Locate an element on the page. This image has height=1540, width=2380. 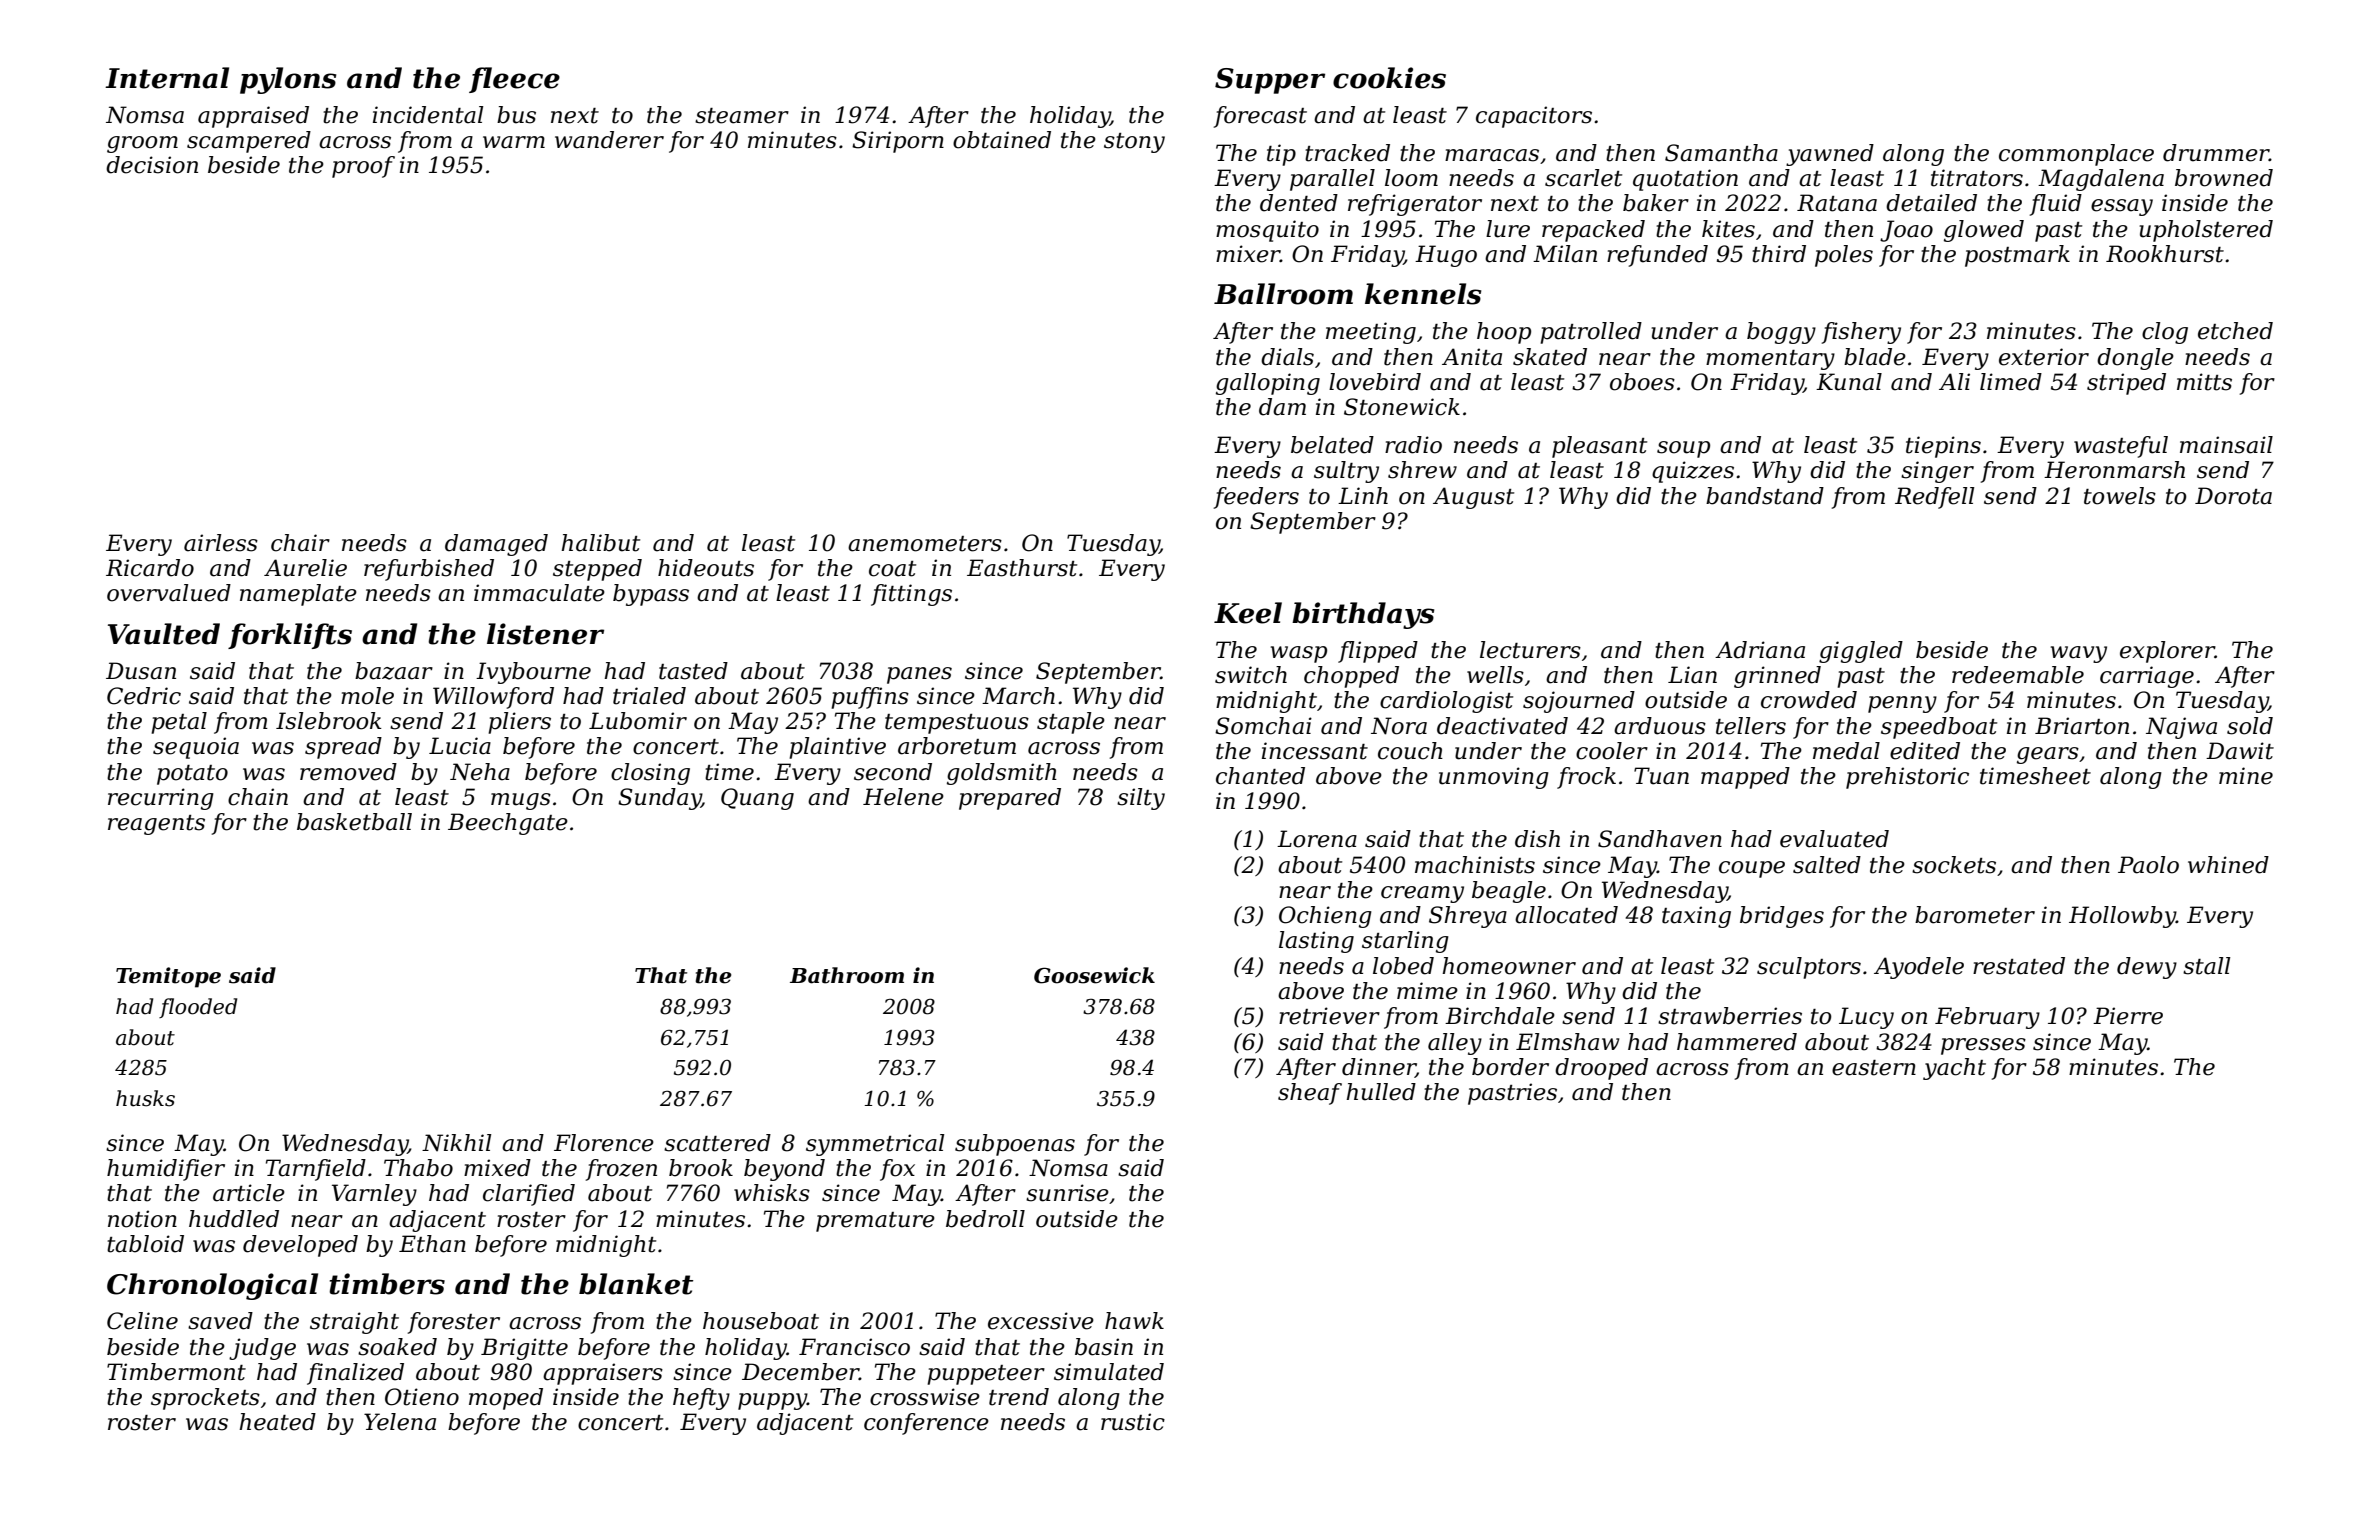
Linh is located at coordinates (1363, 495).
